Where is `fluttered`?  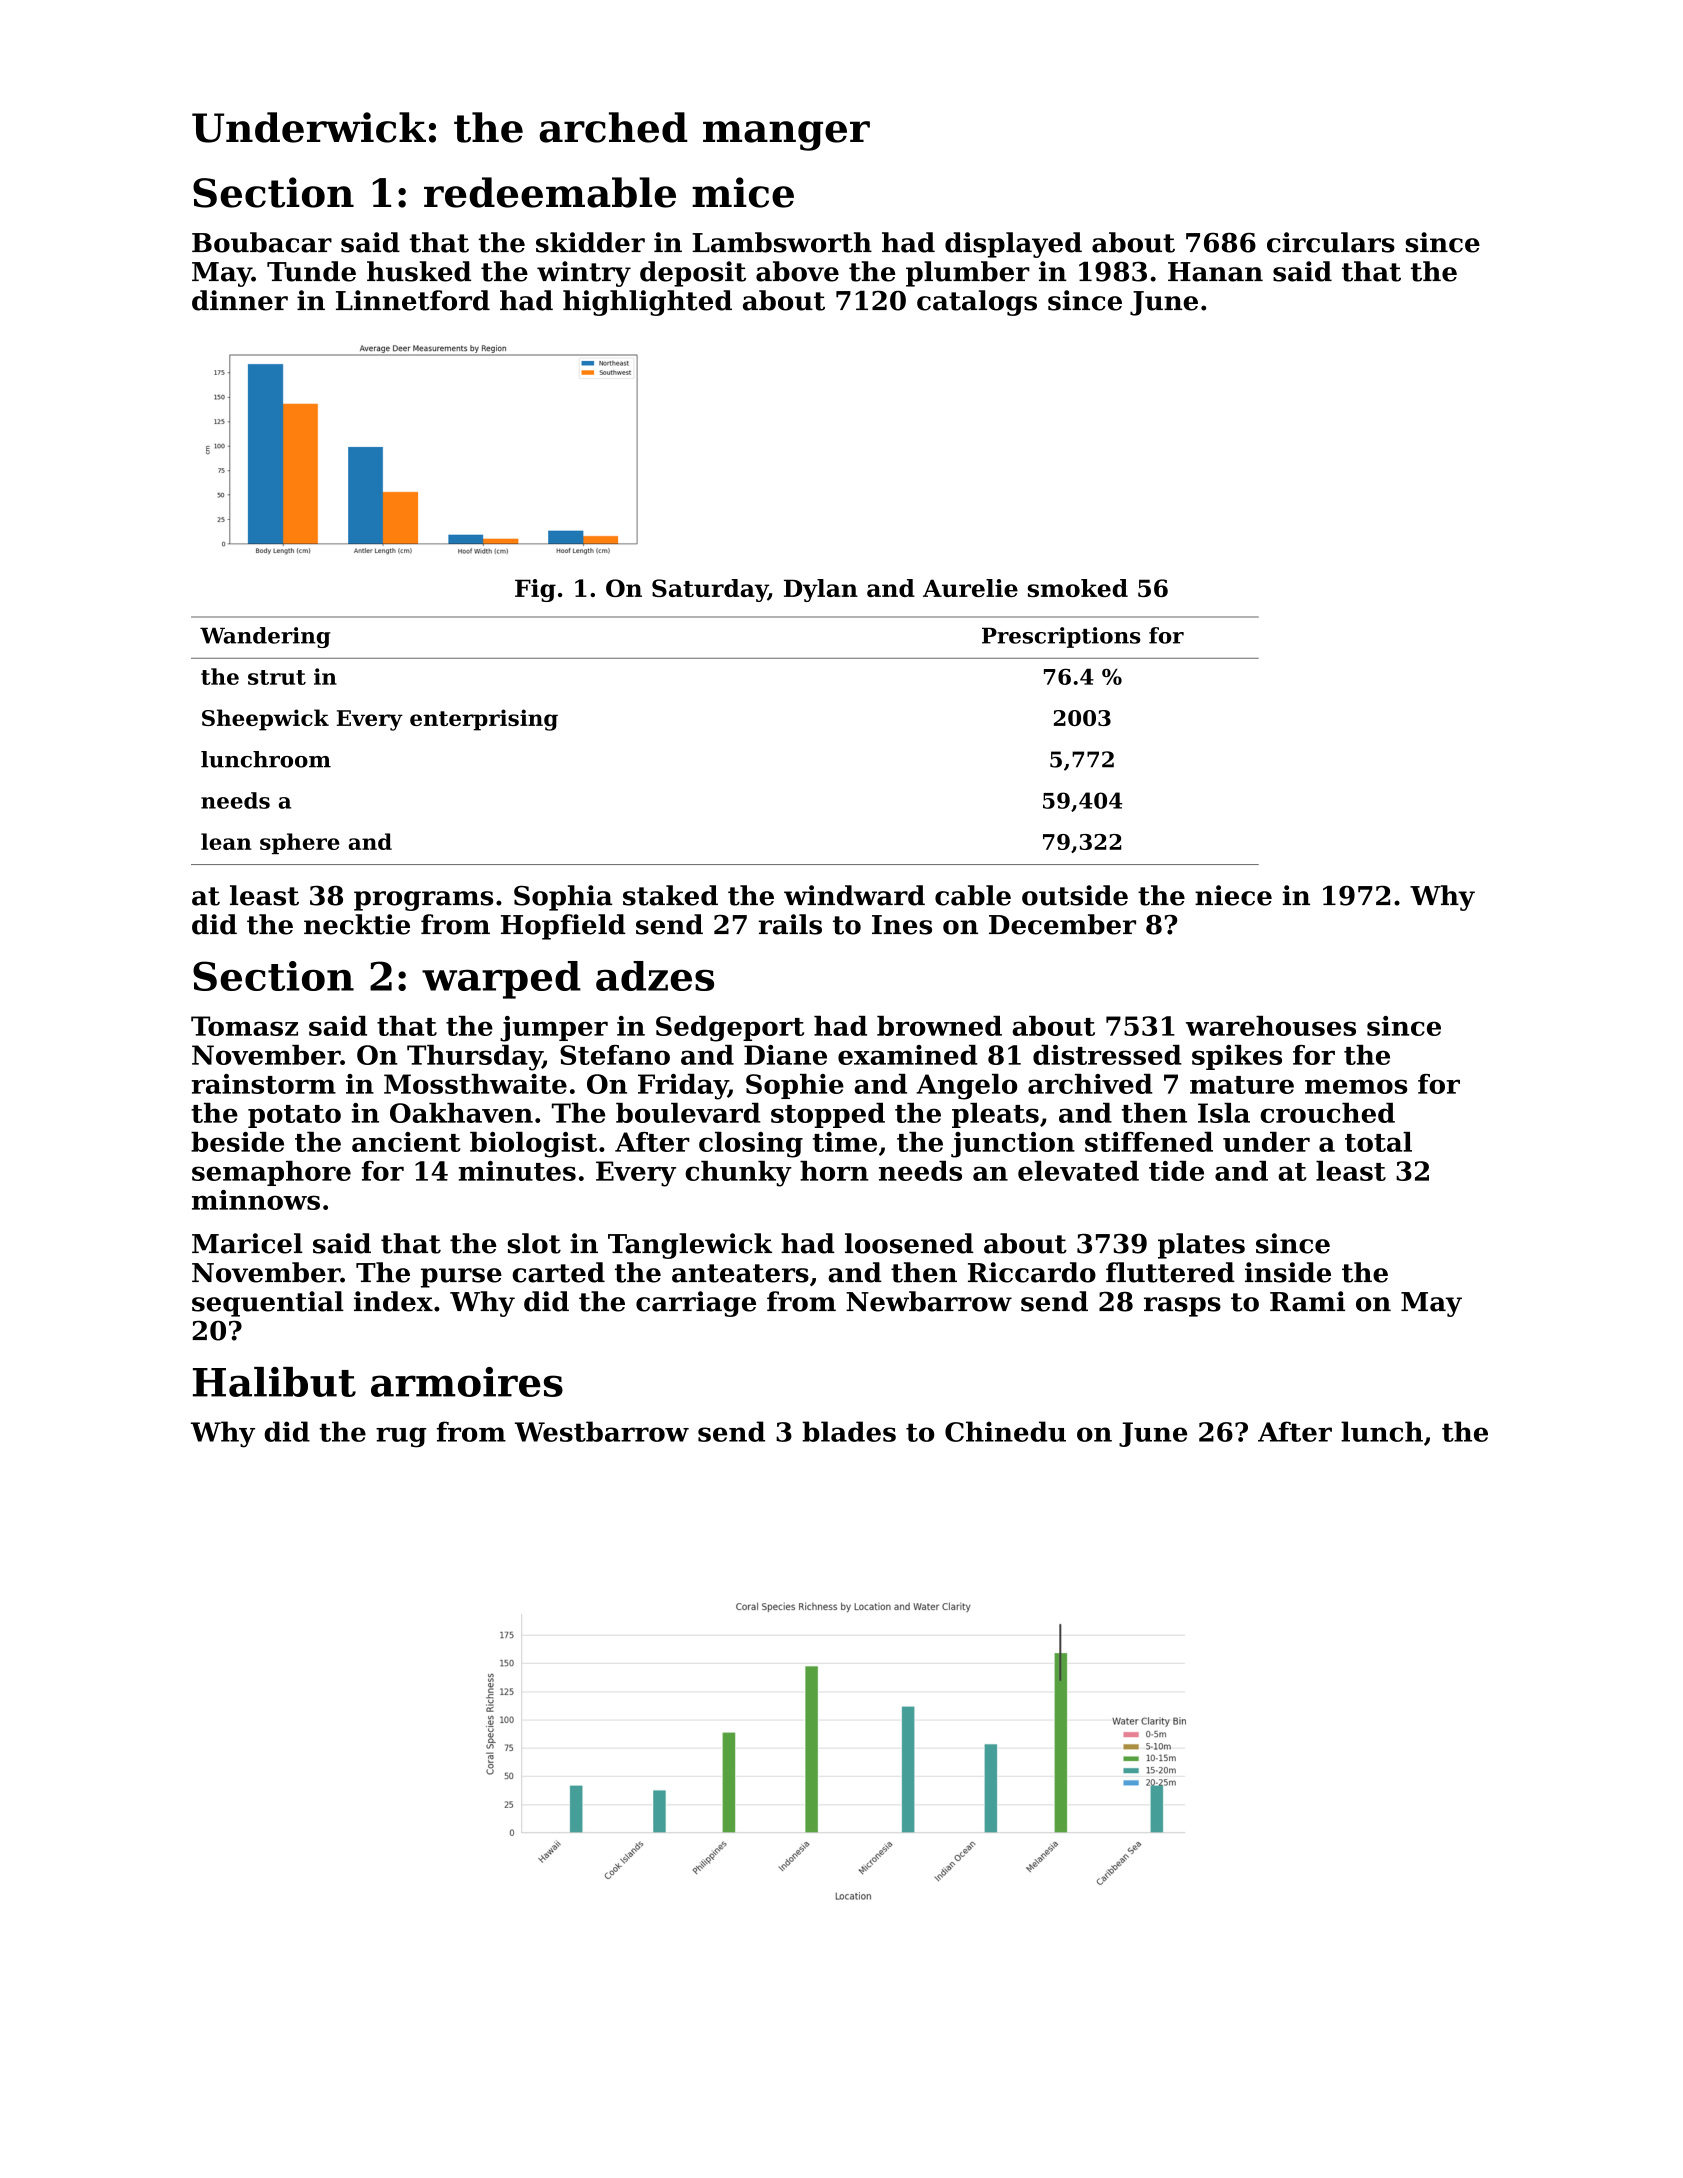
fluttered is located at coordinates (1170, 1272).
